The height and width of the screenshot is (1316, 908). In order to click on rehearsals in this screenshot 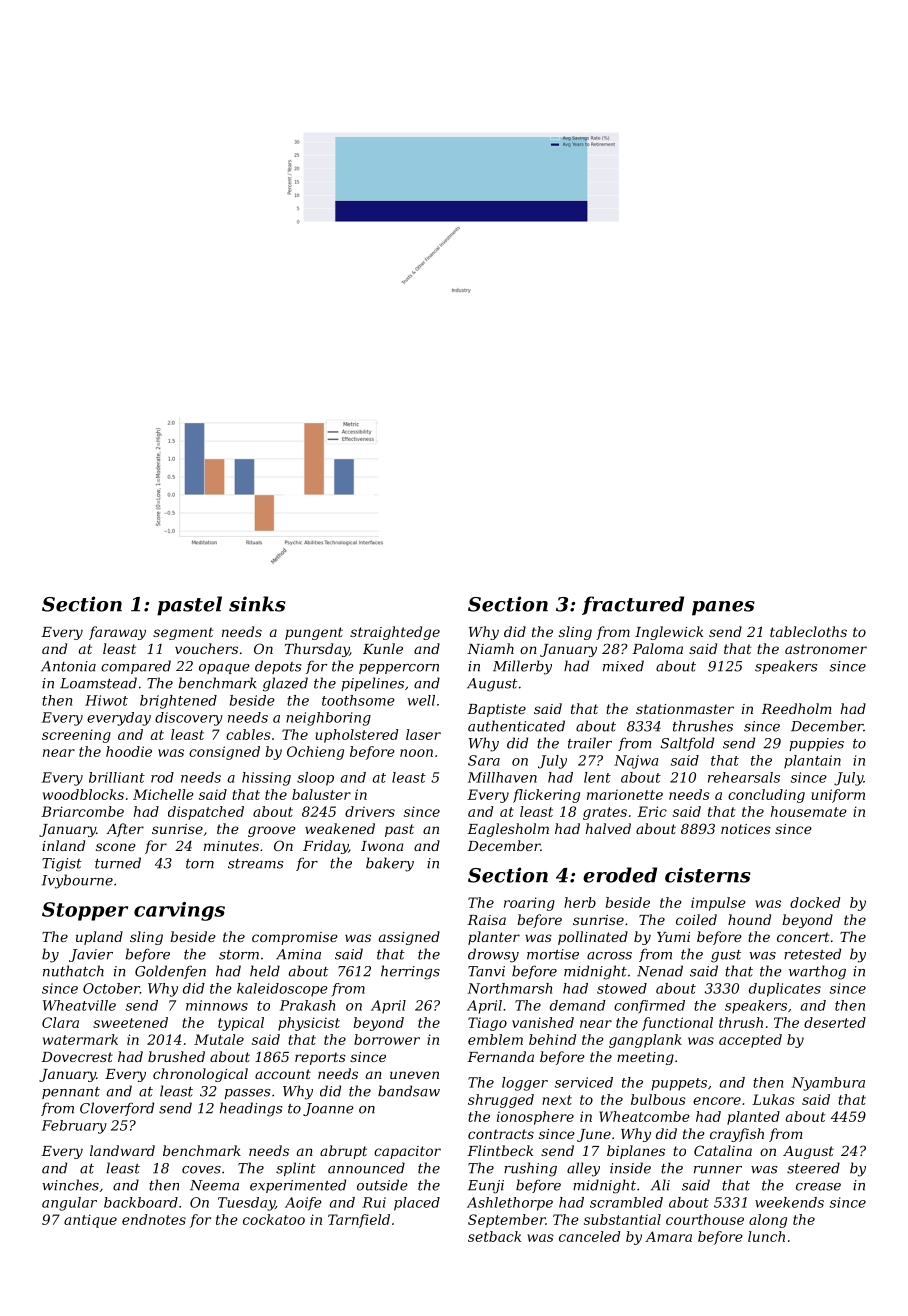, I will do `click(744, 777)`.
